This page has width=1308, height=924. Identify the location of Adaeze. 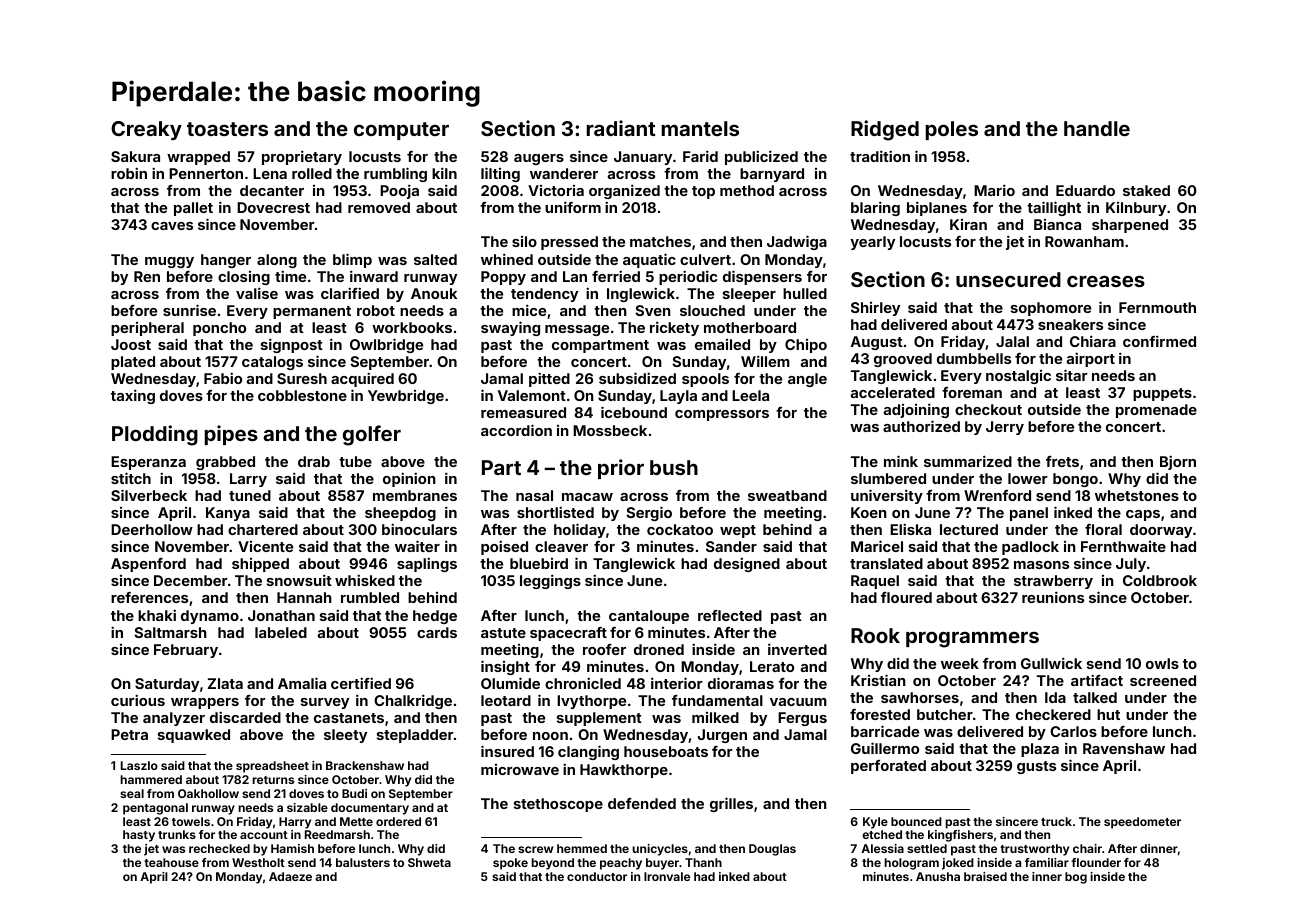
(290, 876).
